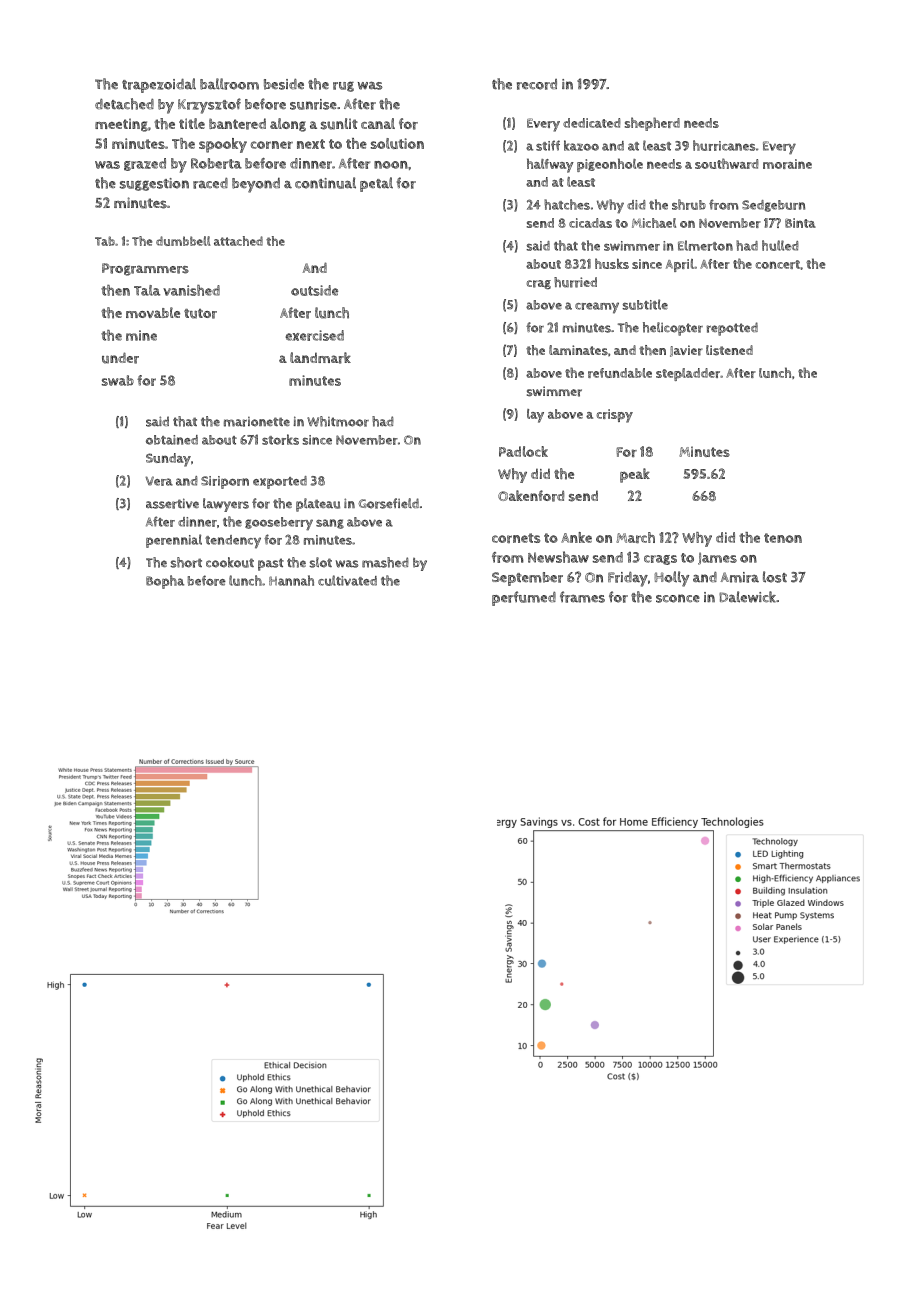 The width and height of the document is (924, 1311). Describe the element at coordinates (238, 241) in the document. I see `attached` at that location.
